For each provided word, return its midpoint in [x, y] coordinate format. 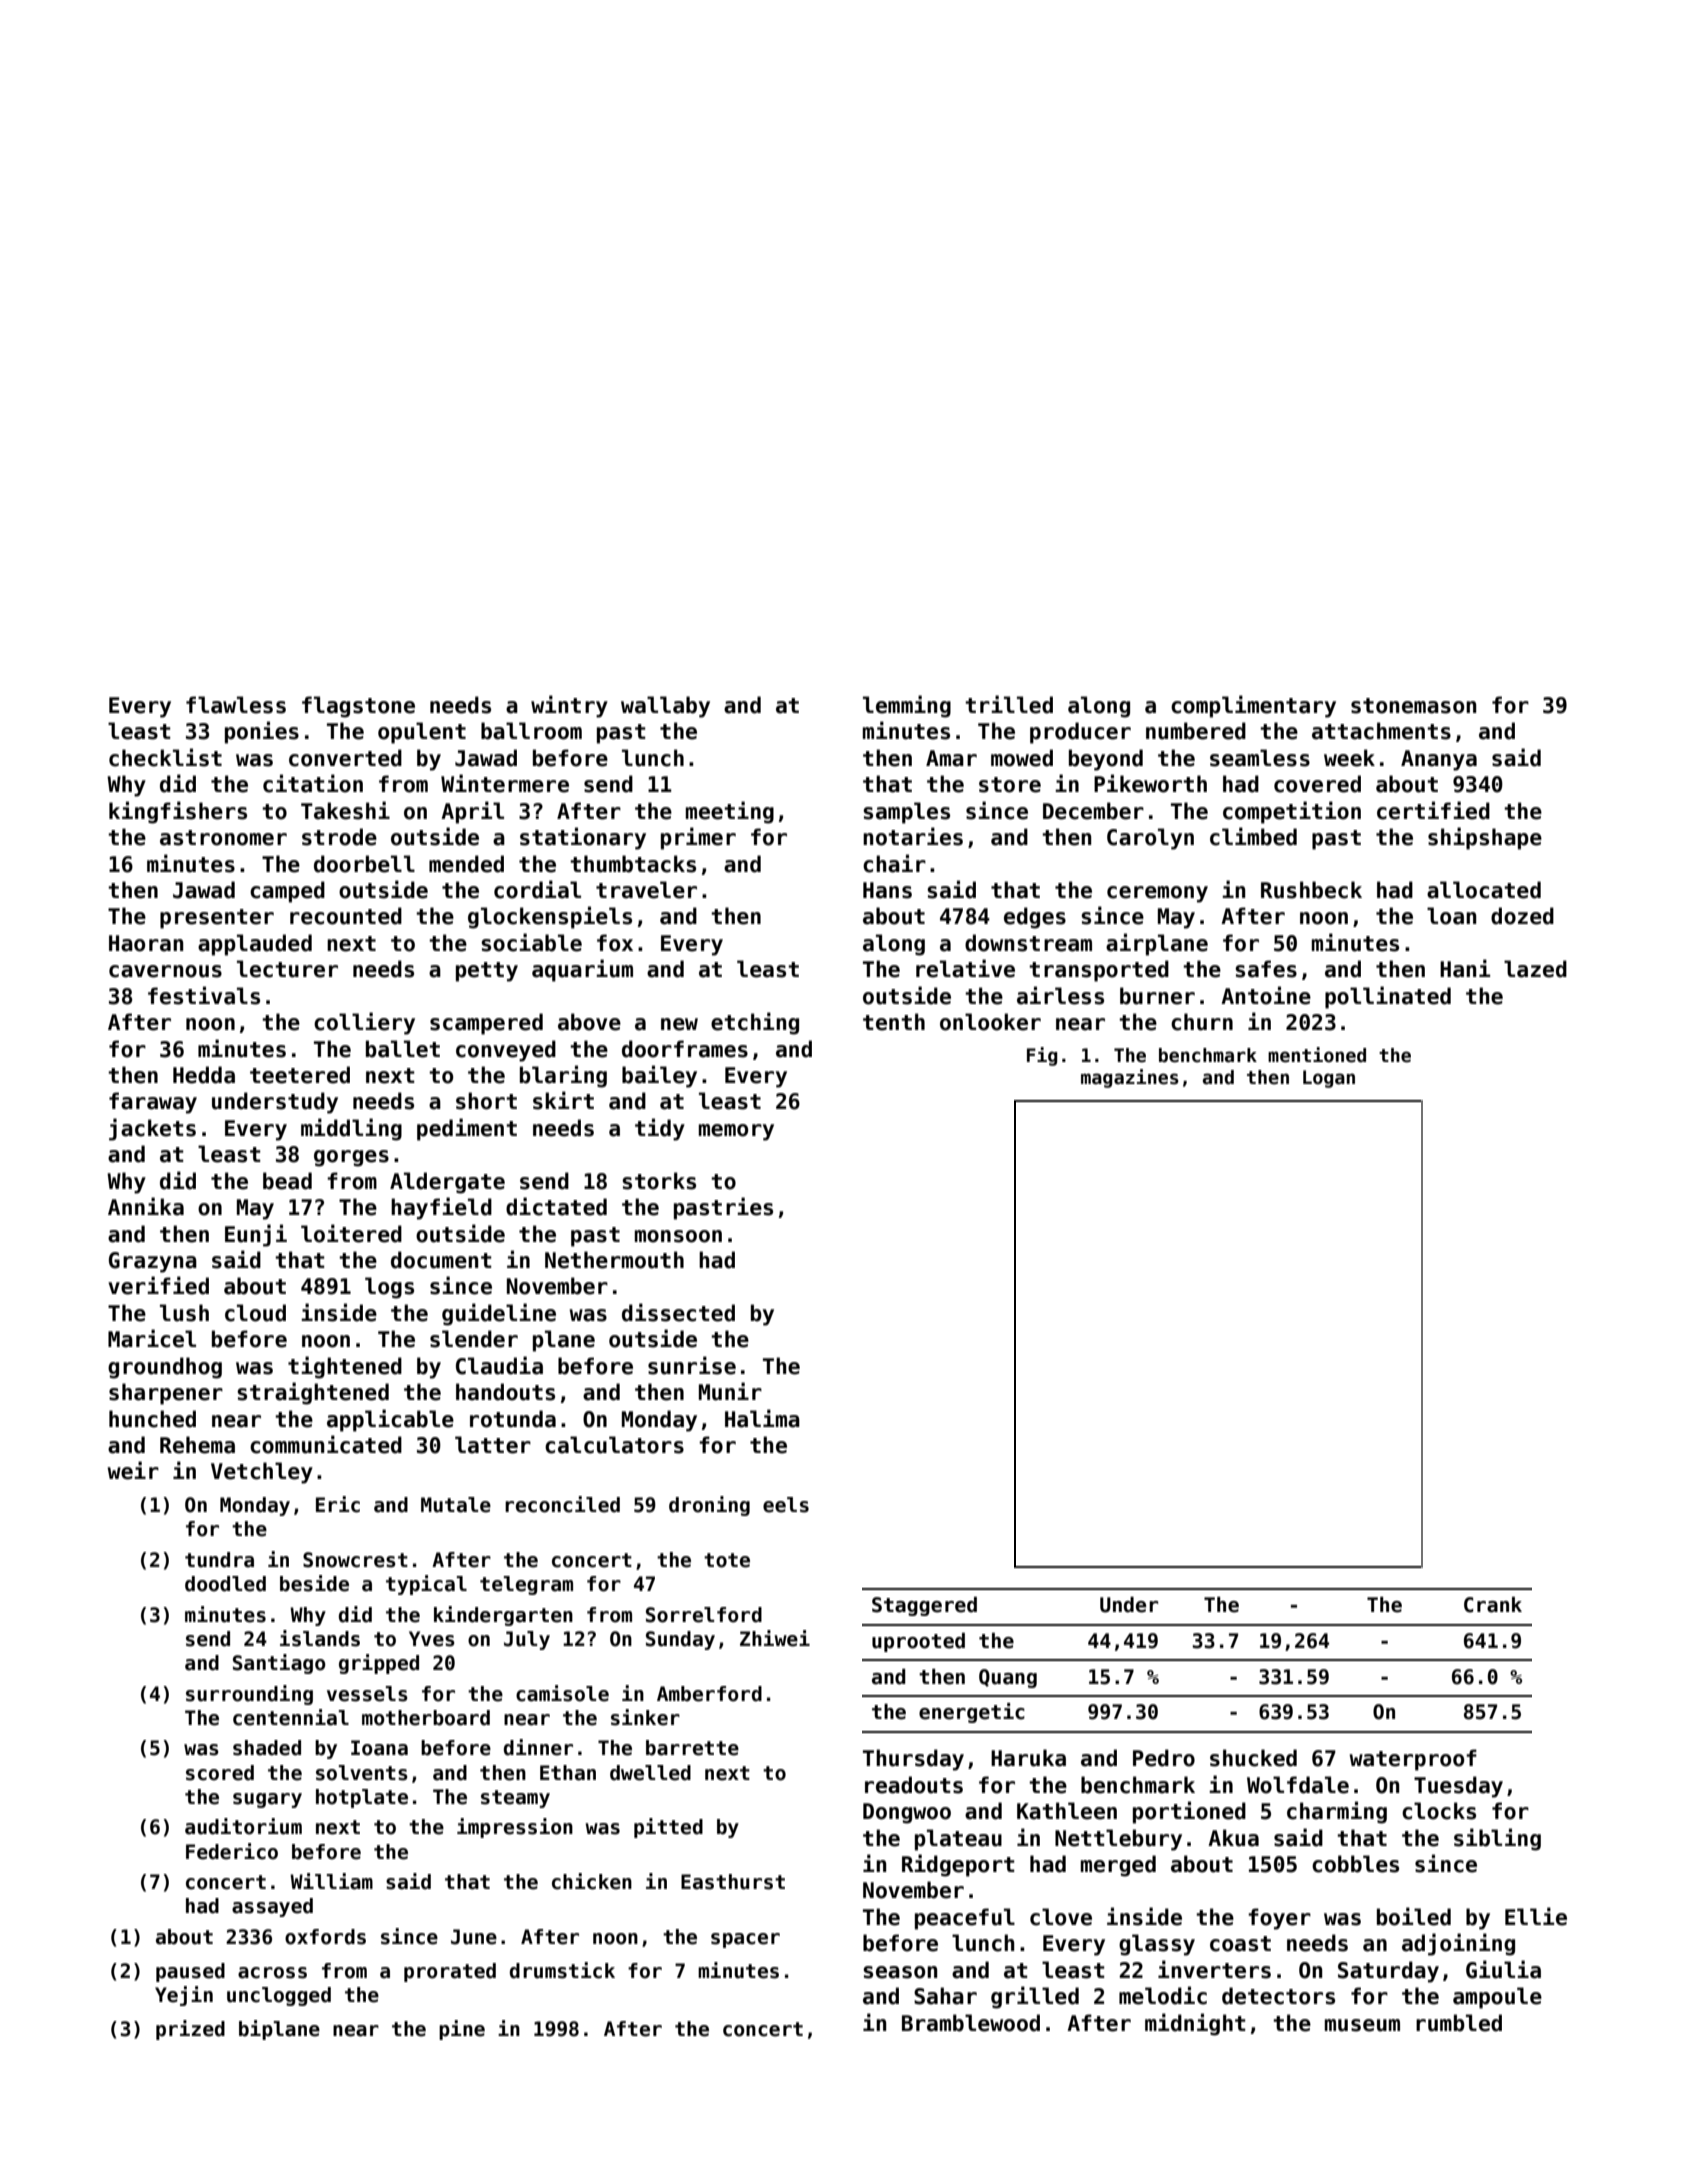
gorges [351, 1158]
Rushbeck [1311, 890]
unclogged [279, 1996]
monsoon [678, 1236]
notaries [913, 836]
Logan [1329, 1079]
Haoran [146, 943]
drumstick [562, 1970]
